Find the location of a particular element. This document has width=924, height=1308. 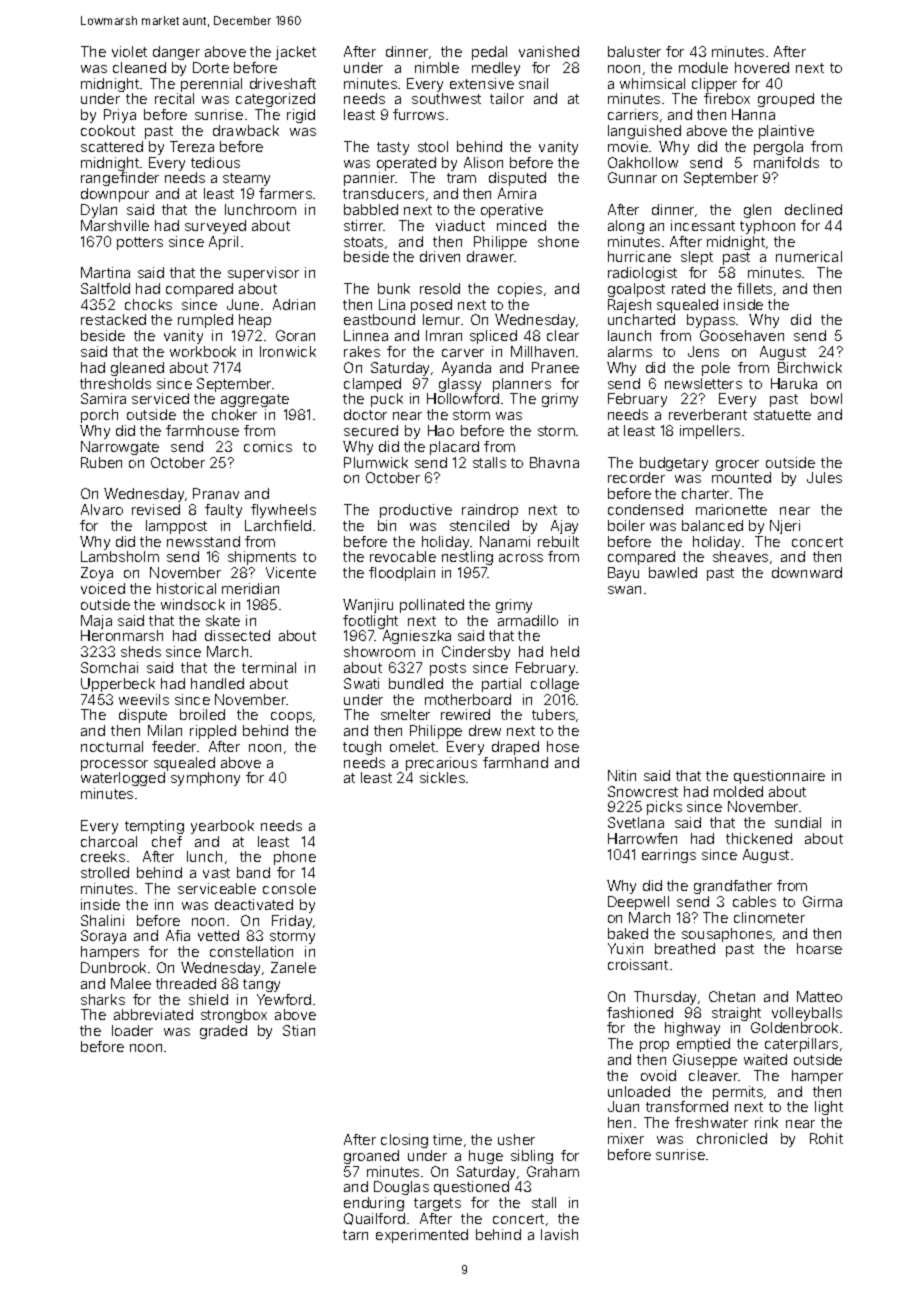

chocks is located at coordinates (148, 304).
